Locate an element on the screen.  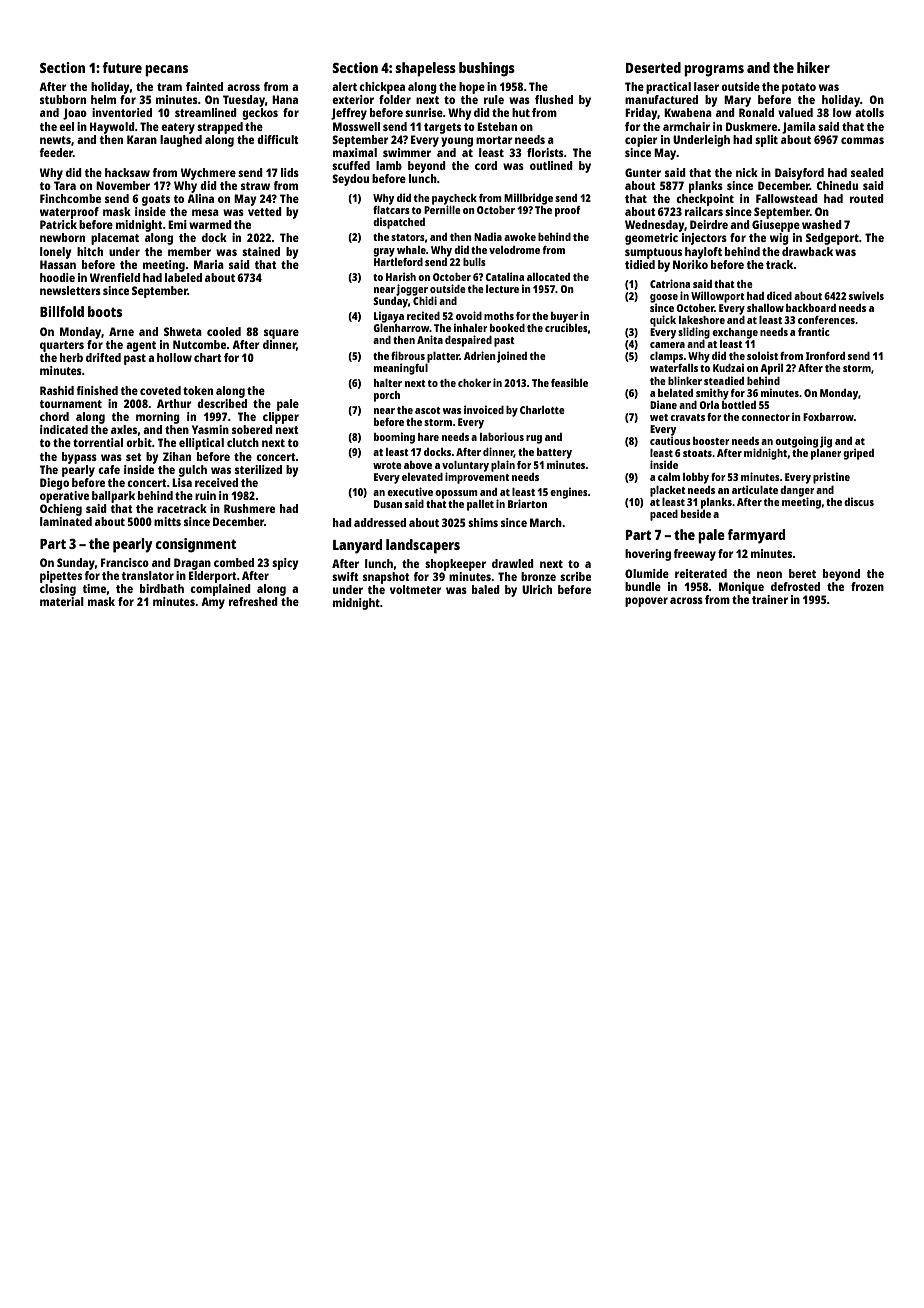
bushings is located at coordinates (487, 69).
